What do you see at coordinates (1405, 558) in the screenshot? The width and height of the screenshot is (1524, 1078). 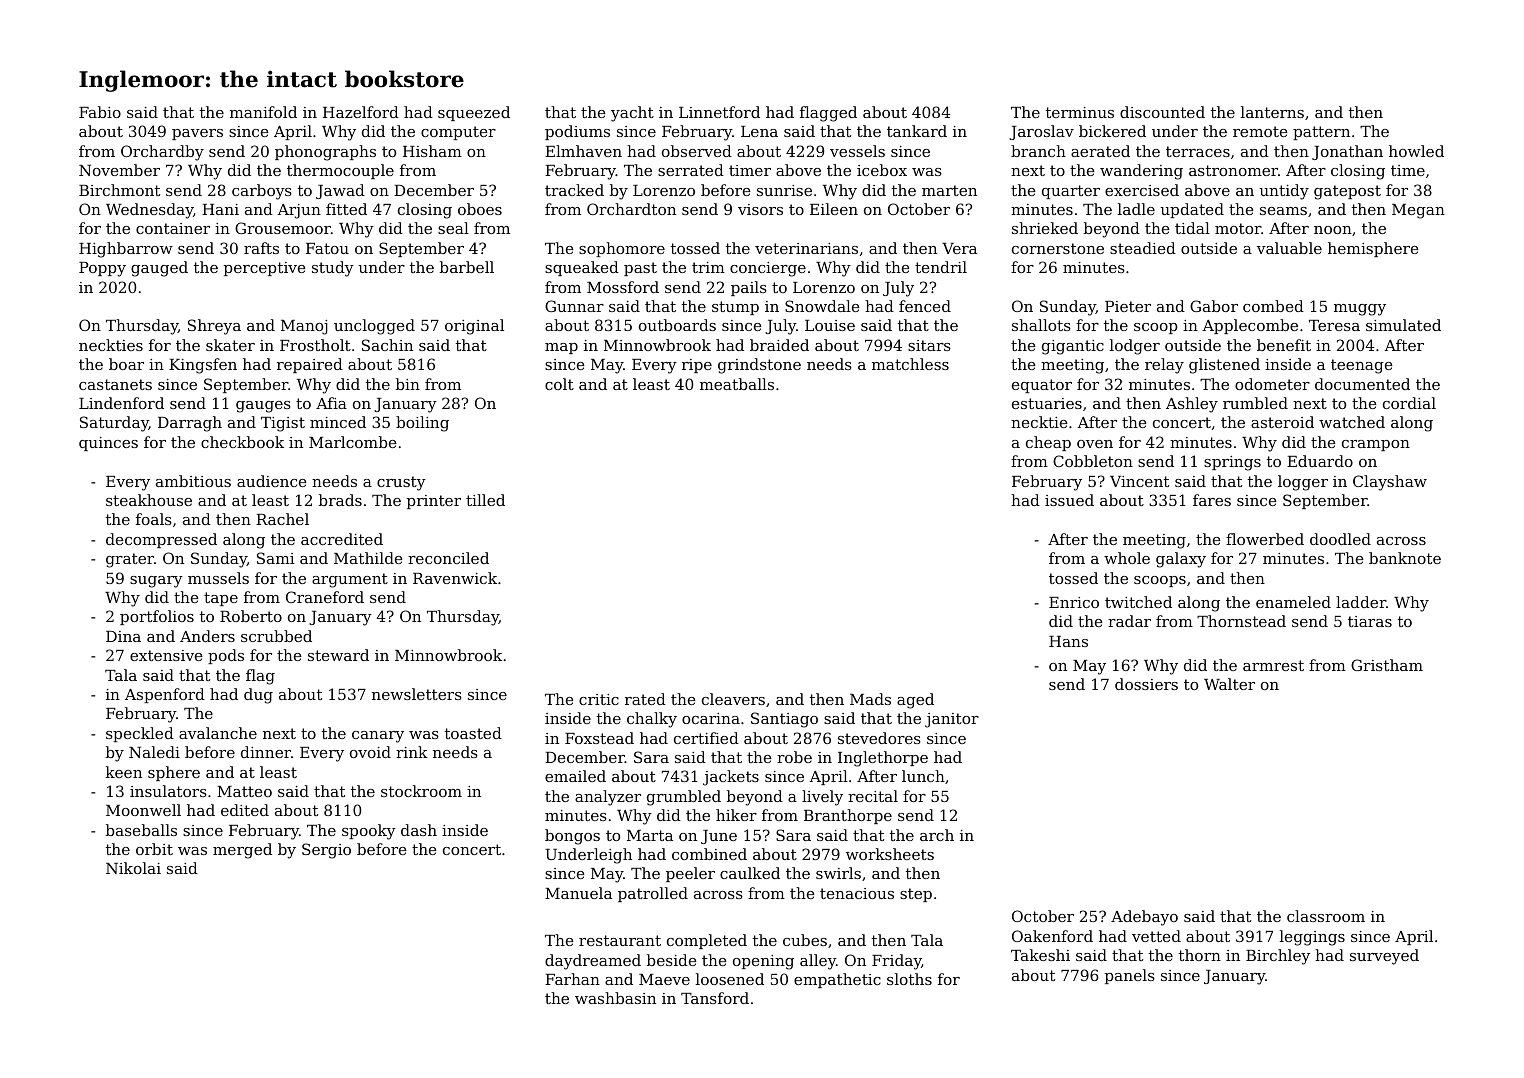 I see `banknote` at bounding box center [1405, 558].
